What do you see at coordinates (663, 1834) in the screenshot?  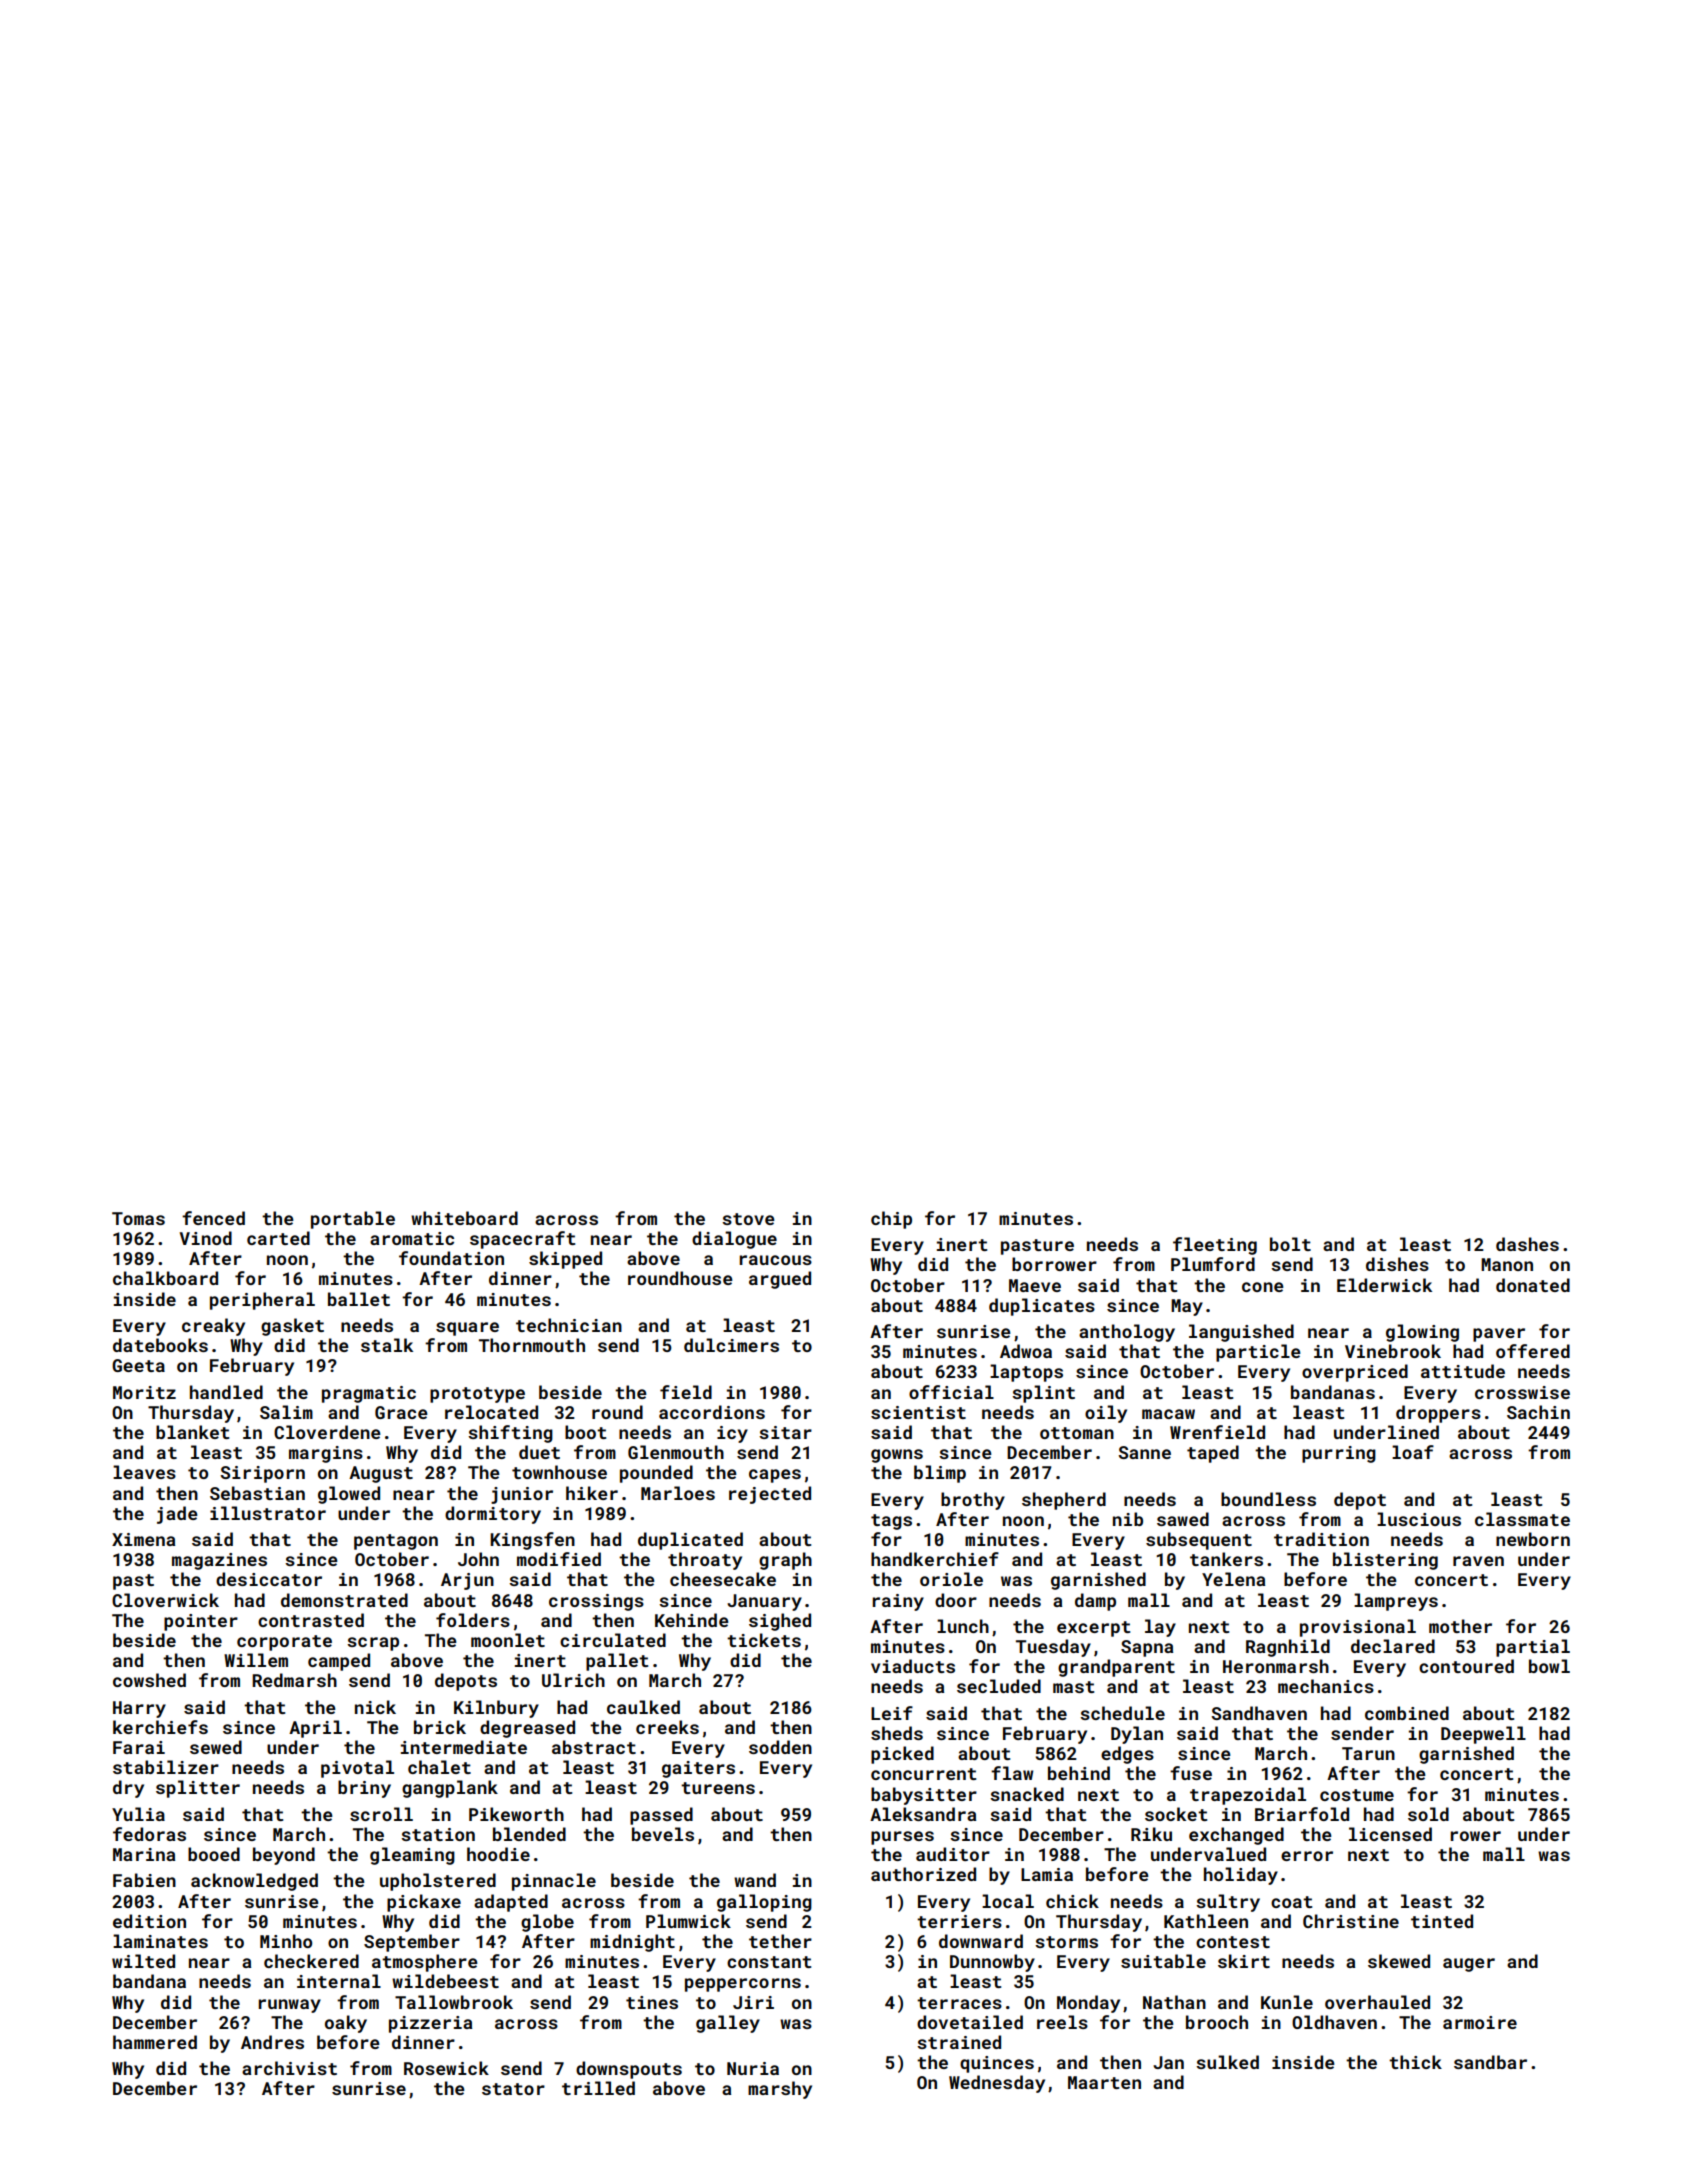 I see `bevels` at bounding box center [663, 1834].
